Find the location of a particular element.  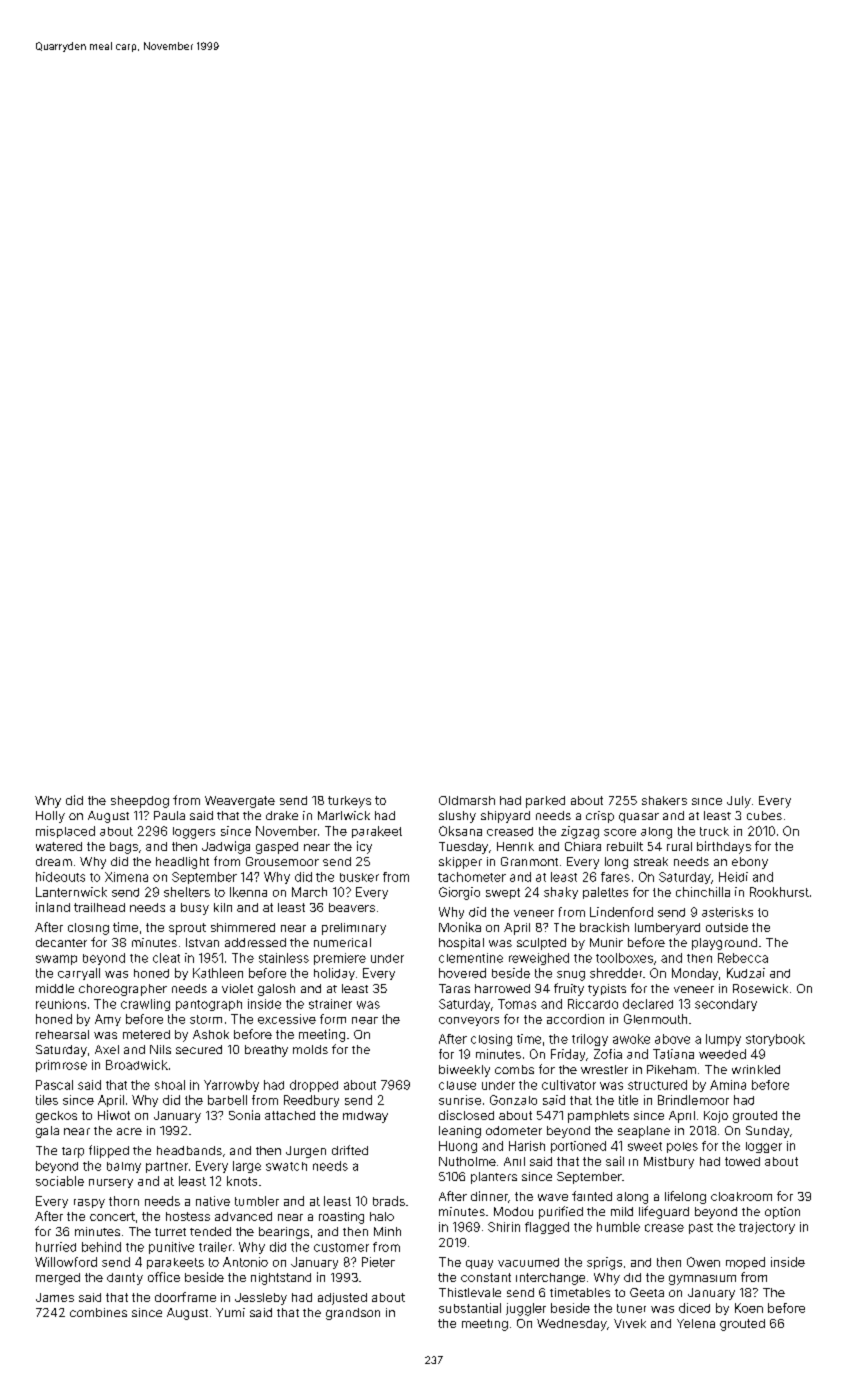

Mistbury is located at coordinates (669, 1163).
